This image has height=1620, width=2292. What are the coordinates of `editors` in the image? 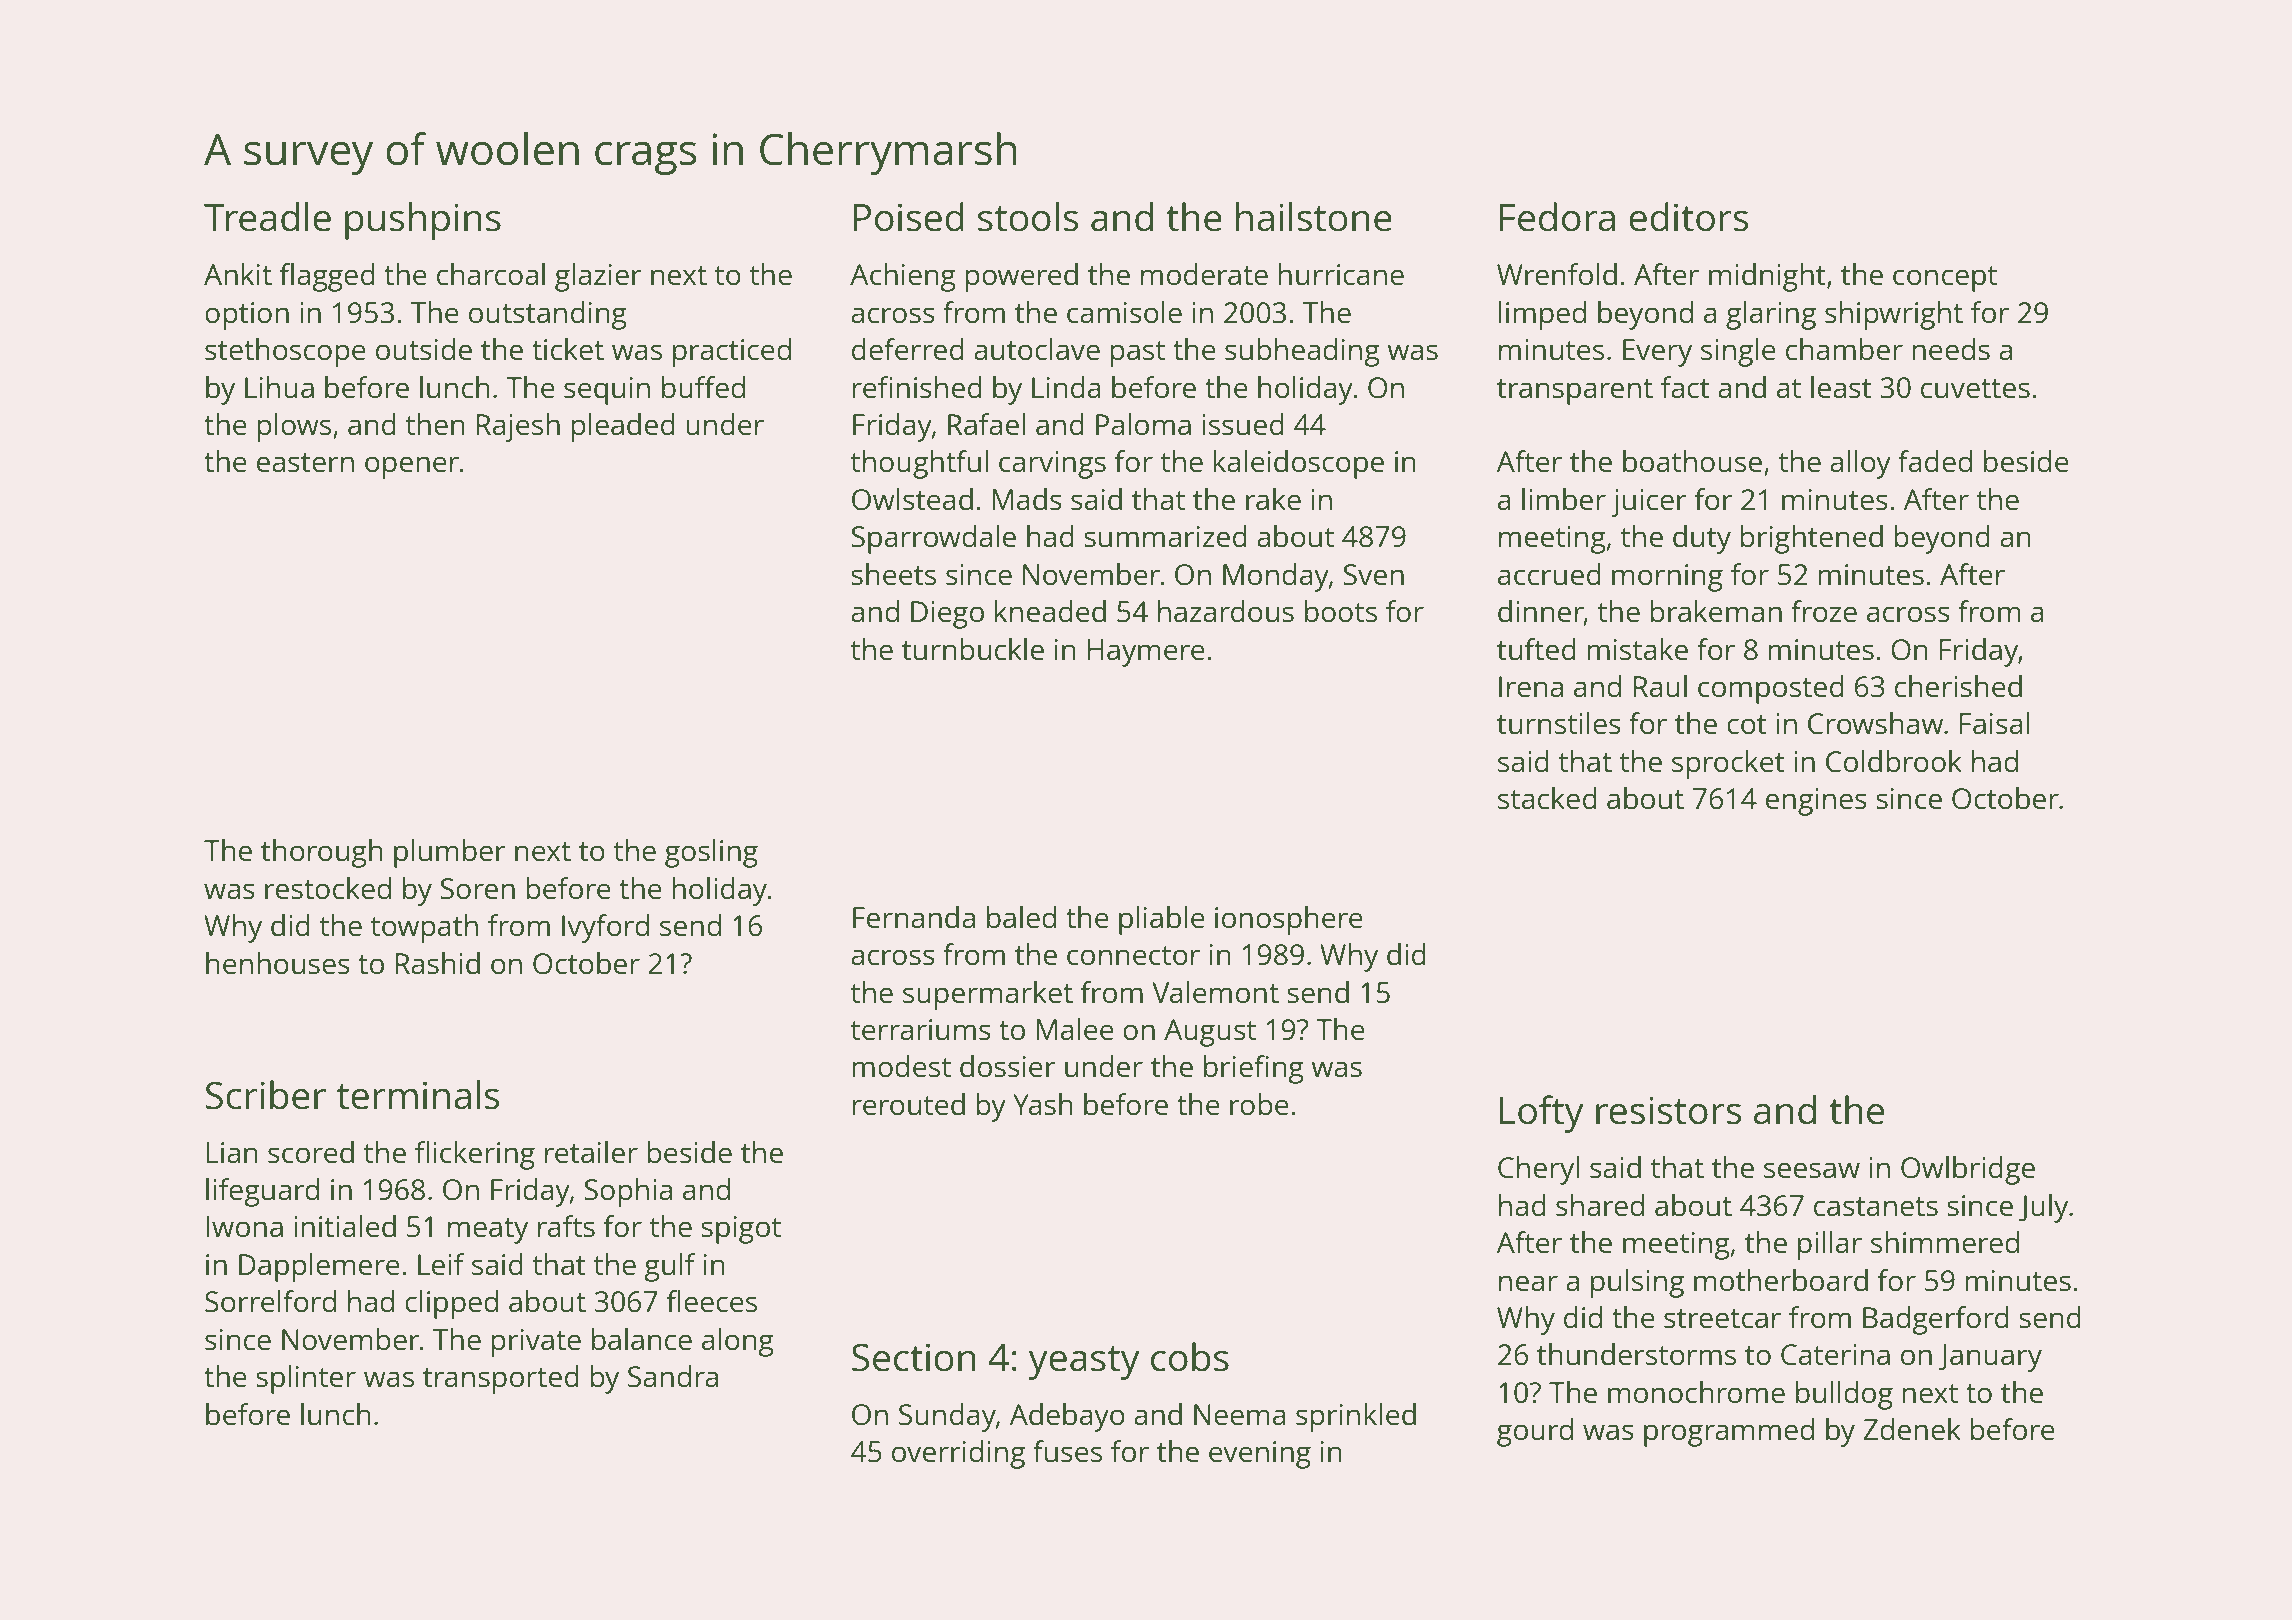 It's located at (1689, 217).
